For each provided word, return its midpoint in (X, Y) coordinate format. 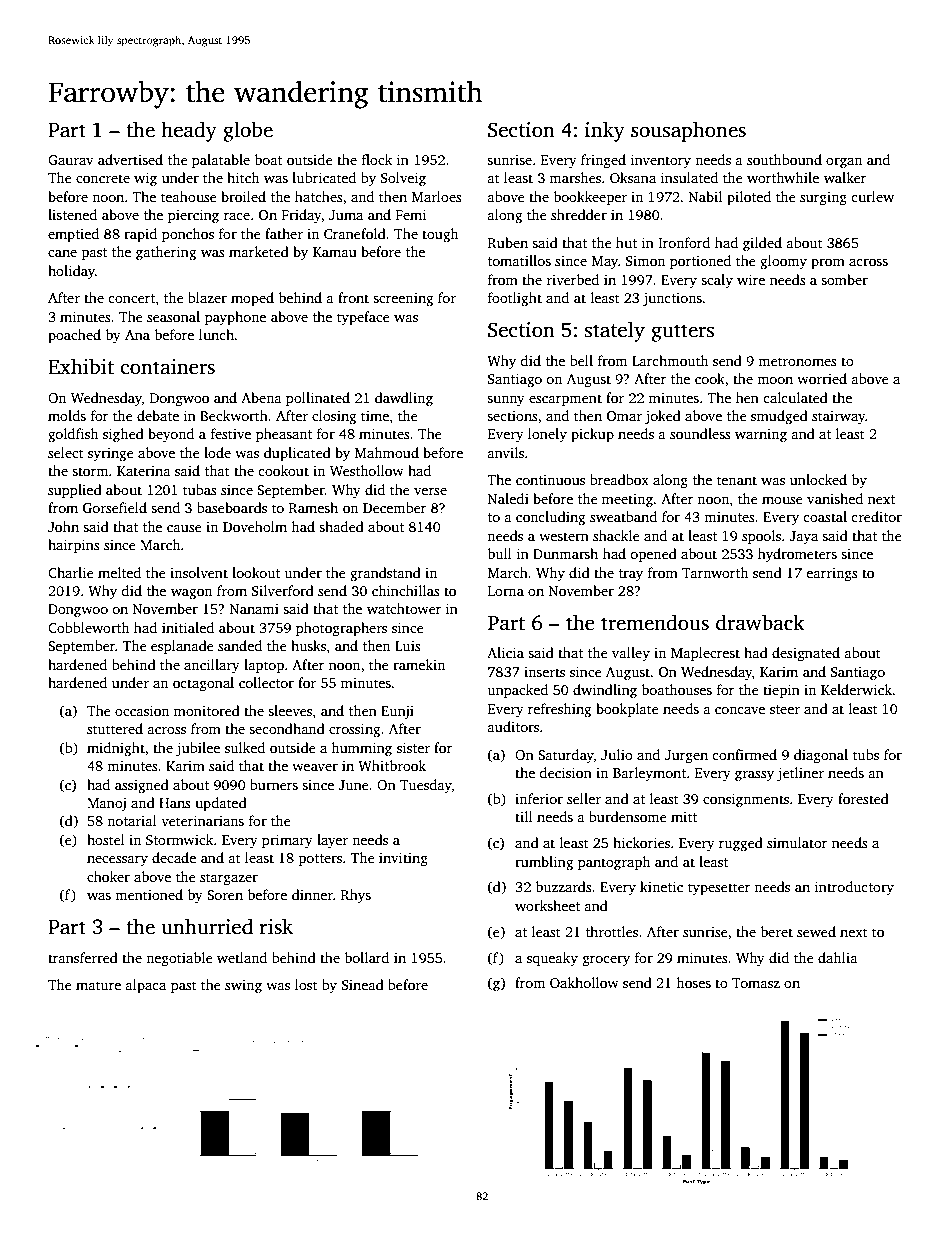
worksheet (547, 905)
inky (605, 131)
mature (98, 985)
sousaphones (688, 131)
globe (248, 131)
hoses (693, 982)
